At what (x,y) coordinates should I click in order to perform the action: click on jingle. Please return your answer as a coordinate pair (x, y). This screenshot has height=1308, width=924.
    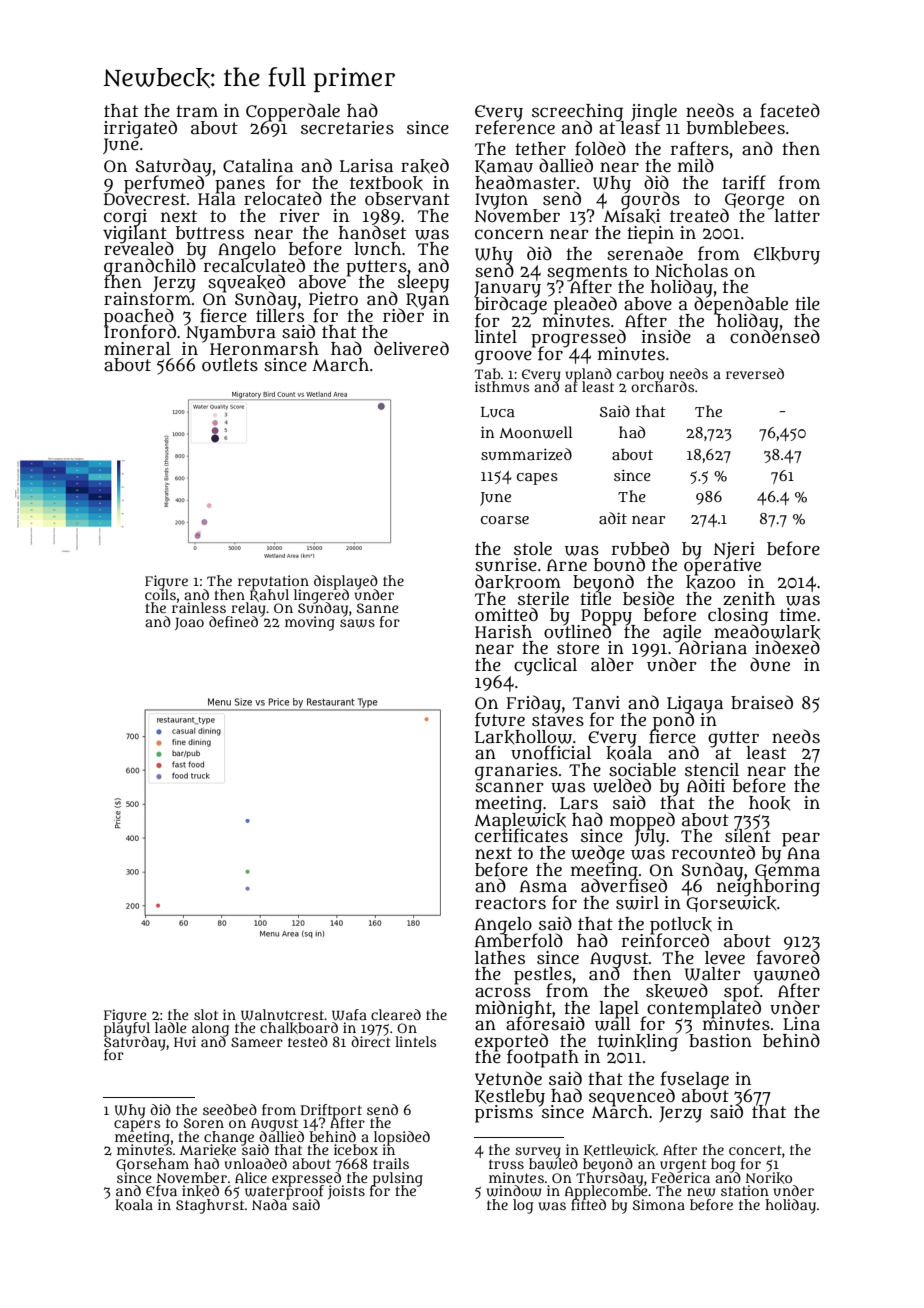
    Looking at the image, I should click on (654, 113).
